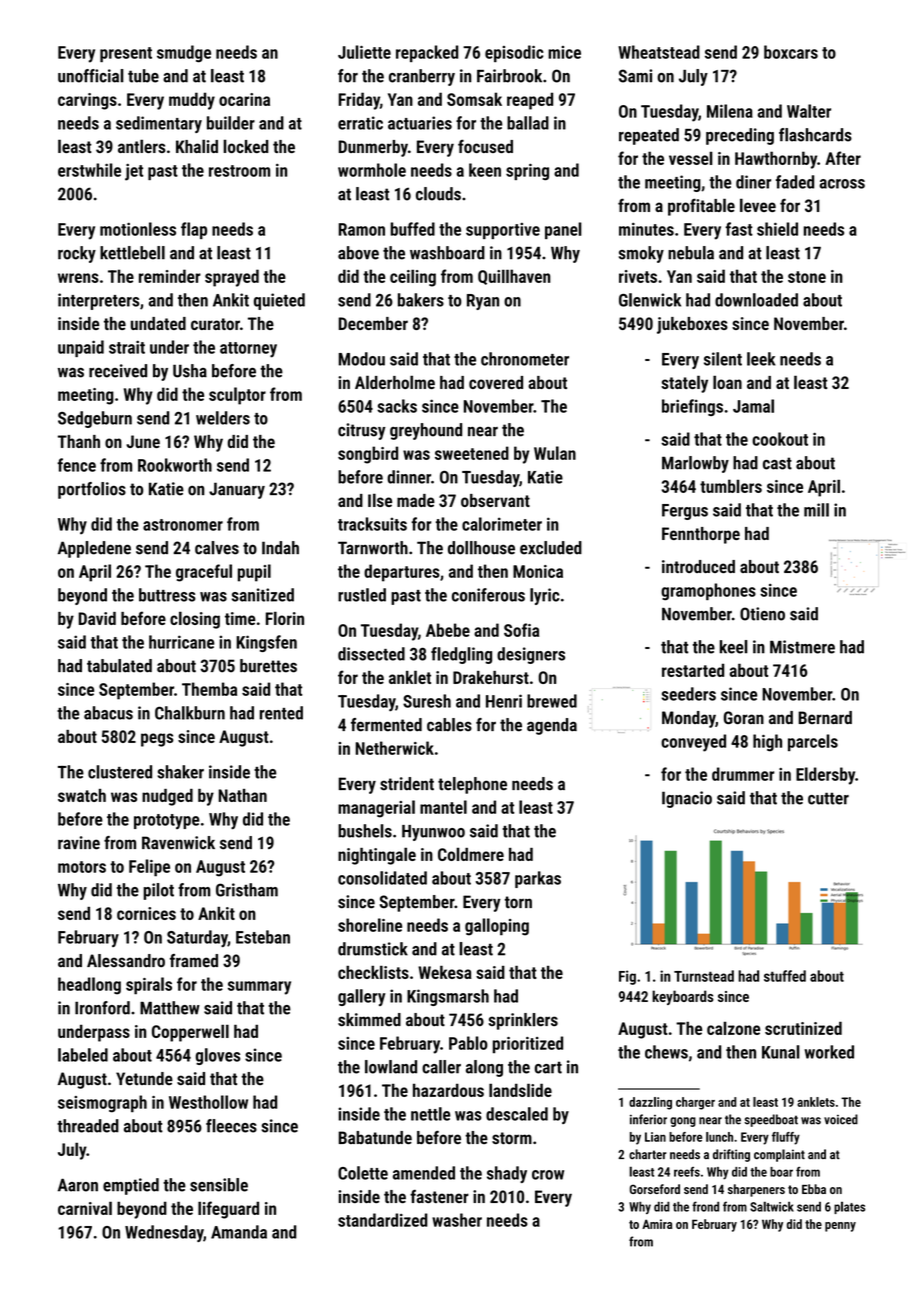 This image has width=924, height=1308. What do you see at coordinates (552, 726) in the image?
I see `agenda` at bounding box center [552, 726].
